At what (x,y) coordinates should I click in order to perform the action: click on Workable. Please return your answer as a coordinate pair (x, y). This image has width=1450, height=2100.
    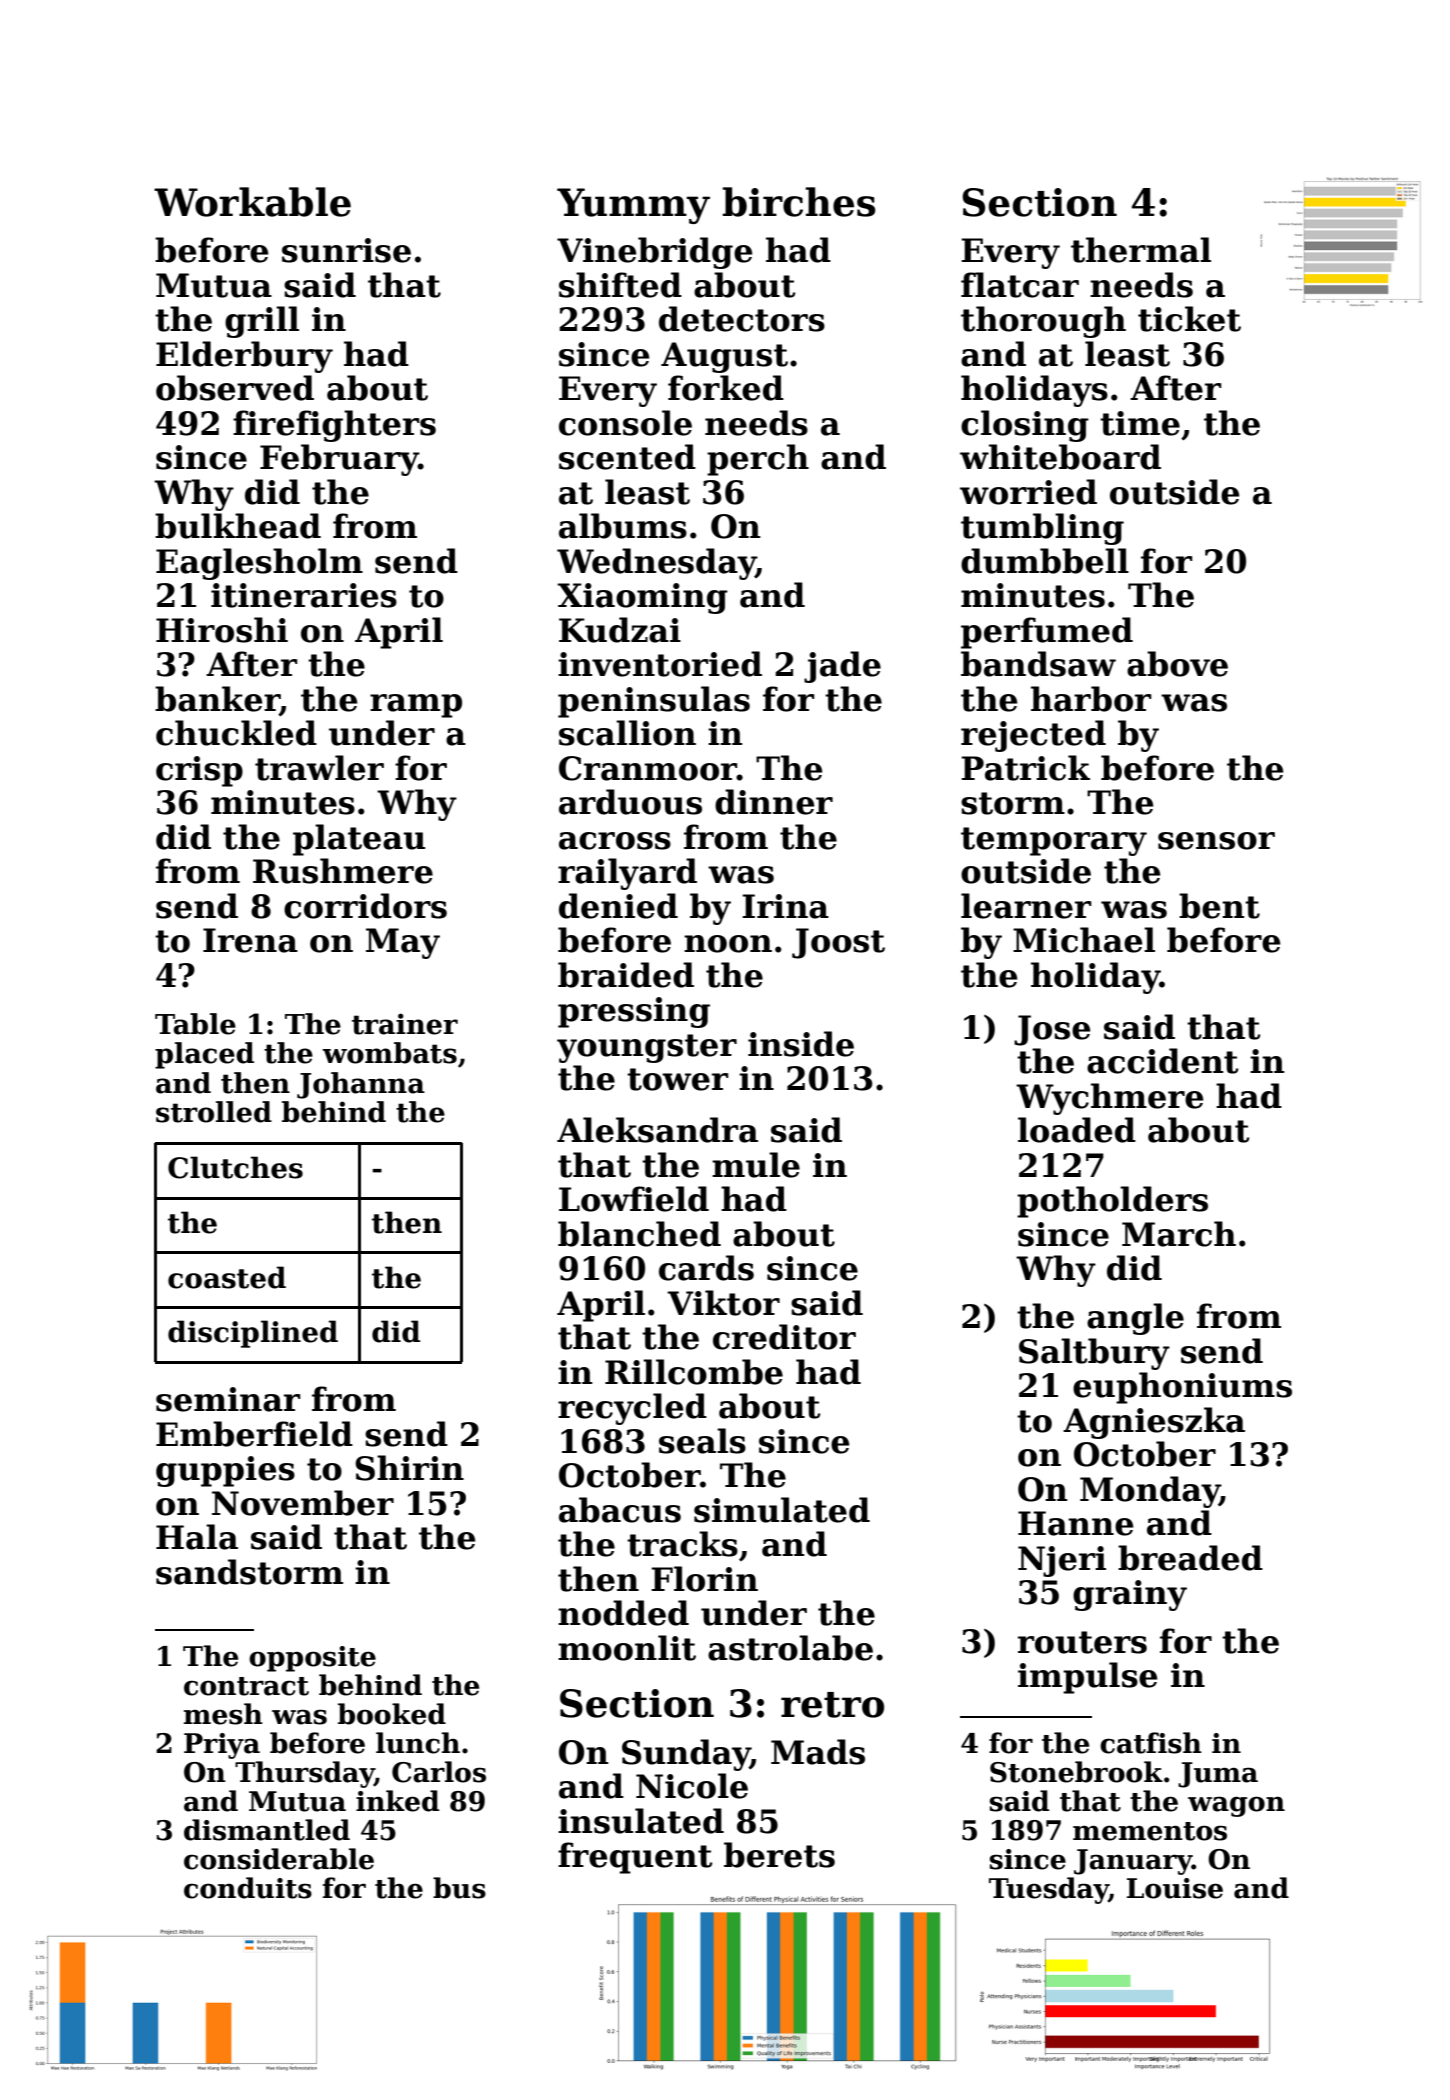
    Looking at the image, I should click on (252, 202).
